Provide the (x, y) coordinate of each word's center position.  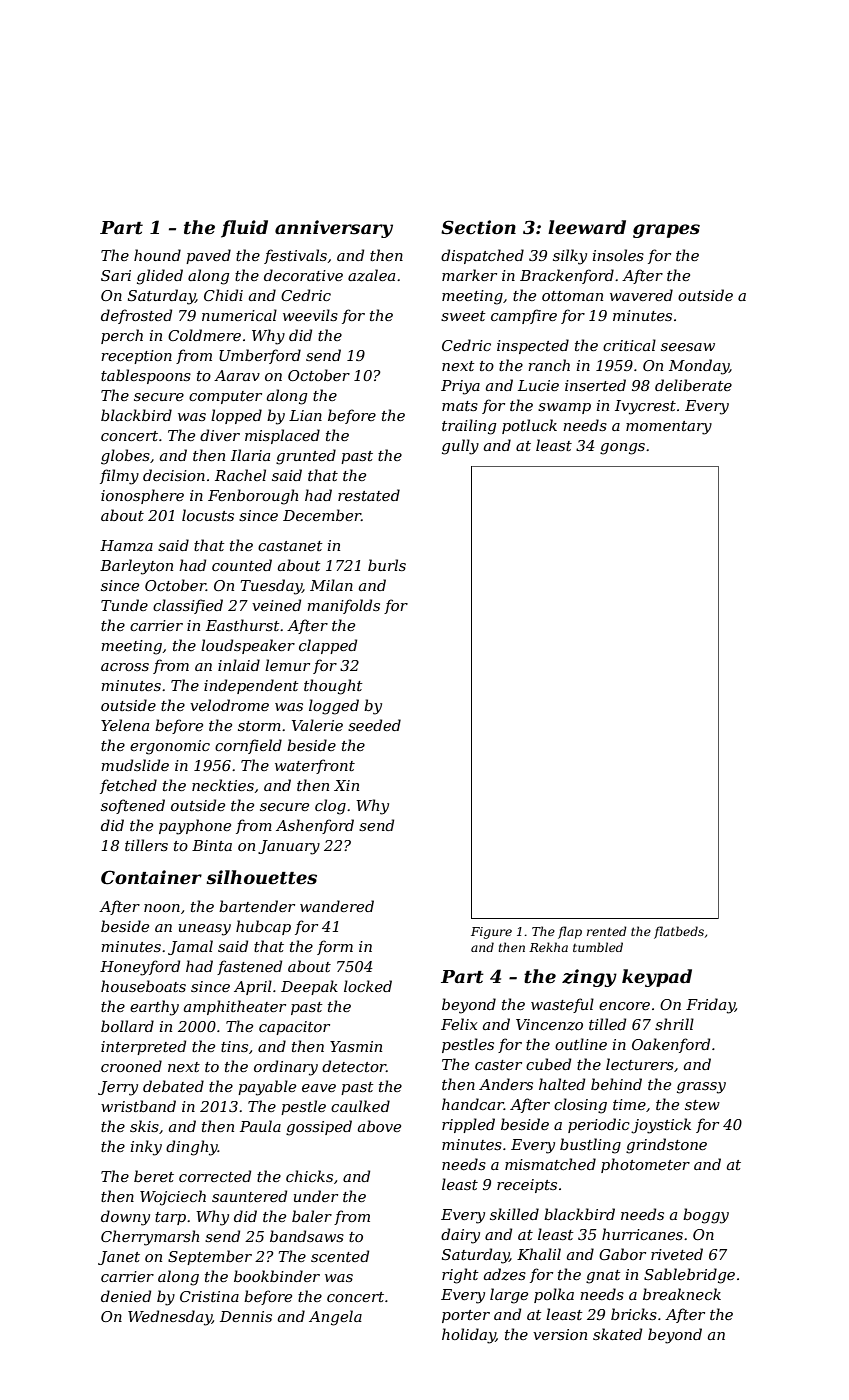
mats (460, 406)
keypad (657, 978)
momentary (669, 428)
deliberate (693, 385)
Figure (491, 933)
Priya (460, 387)
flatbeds (679, 932)
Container (151, 877)
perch (122, 336)
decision (174, 475)
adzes (505, 1274)
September (210, 1257)
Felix (459, 1024)
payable (267, 1088)
